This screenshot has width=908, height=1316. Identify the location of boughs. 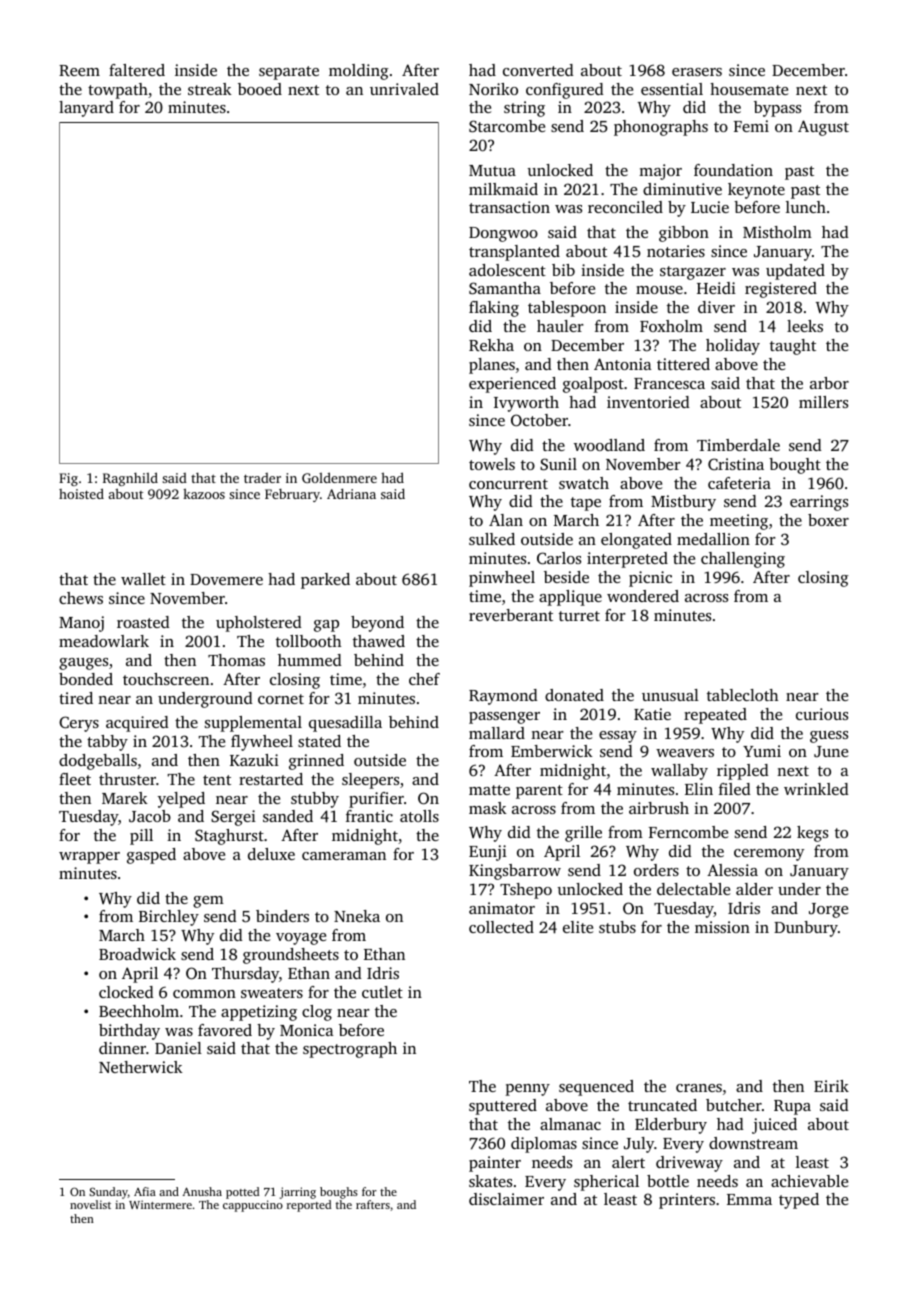
(339, 1193).
